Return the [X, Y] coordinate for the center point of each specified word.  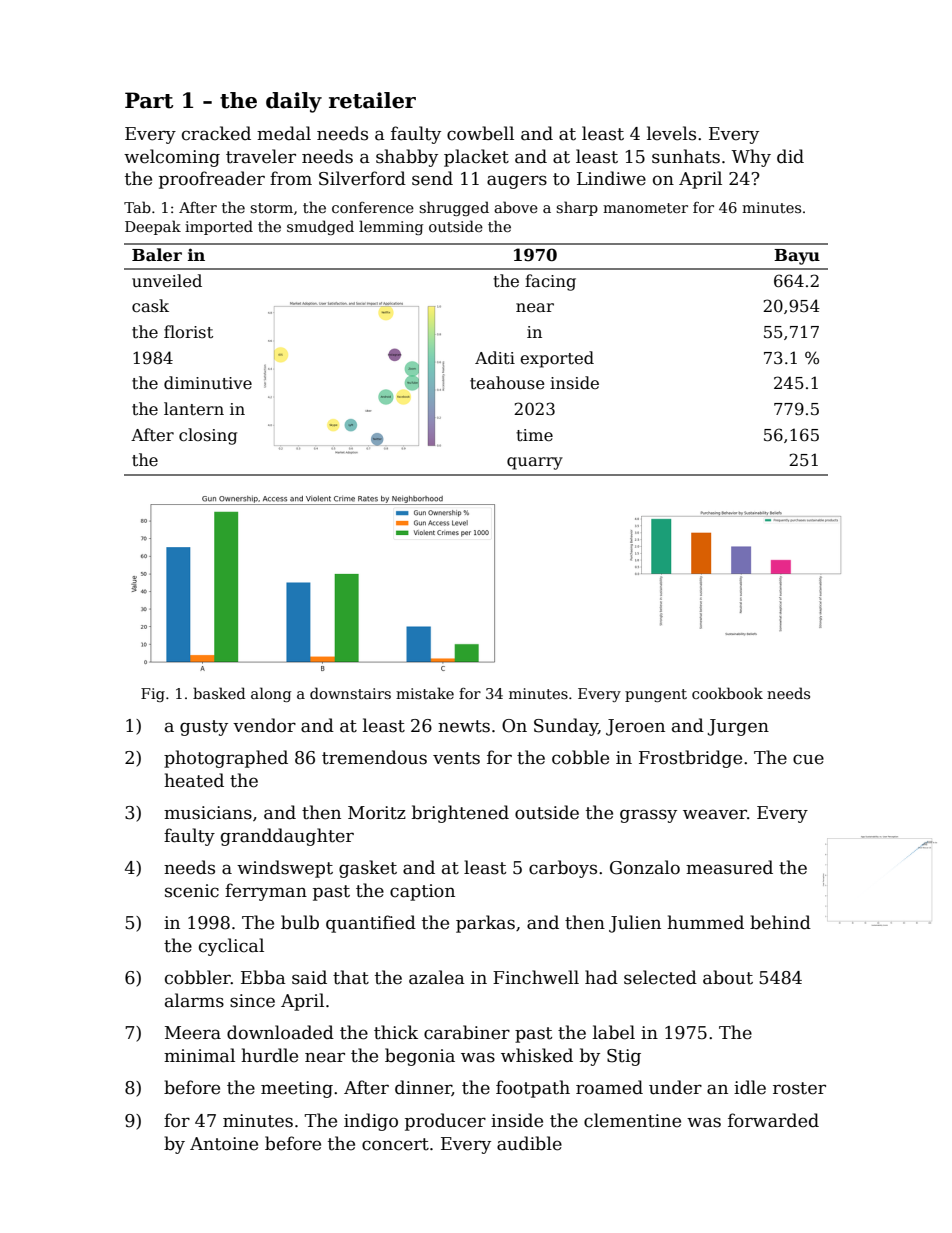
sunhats [686, 156]
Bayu [797, 257]
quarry [535, 463]
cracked [216, 133]
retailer [372, 100]
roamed [609, 1087]
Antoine [224, 1144]
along [271, 694]
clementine [632, 1120]
